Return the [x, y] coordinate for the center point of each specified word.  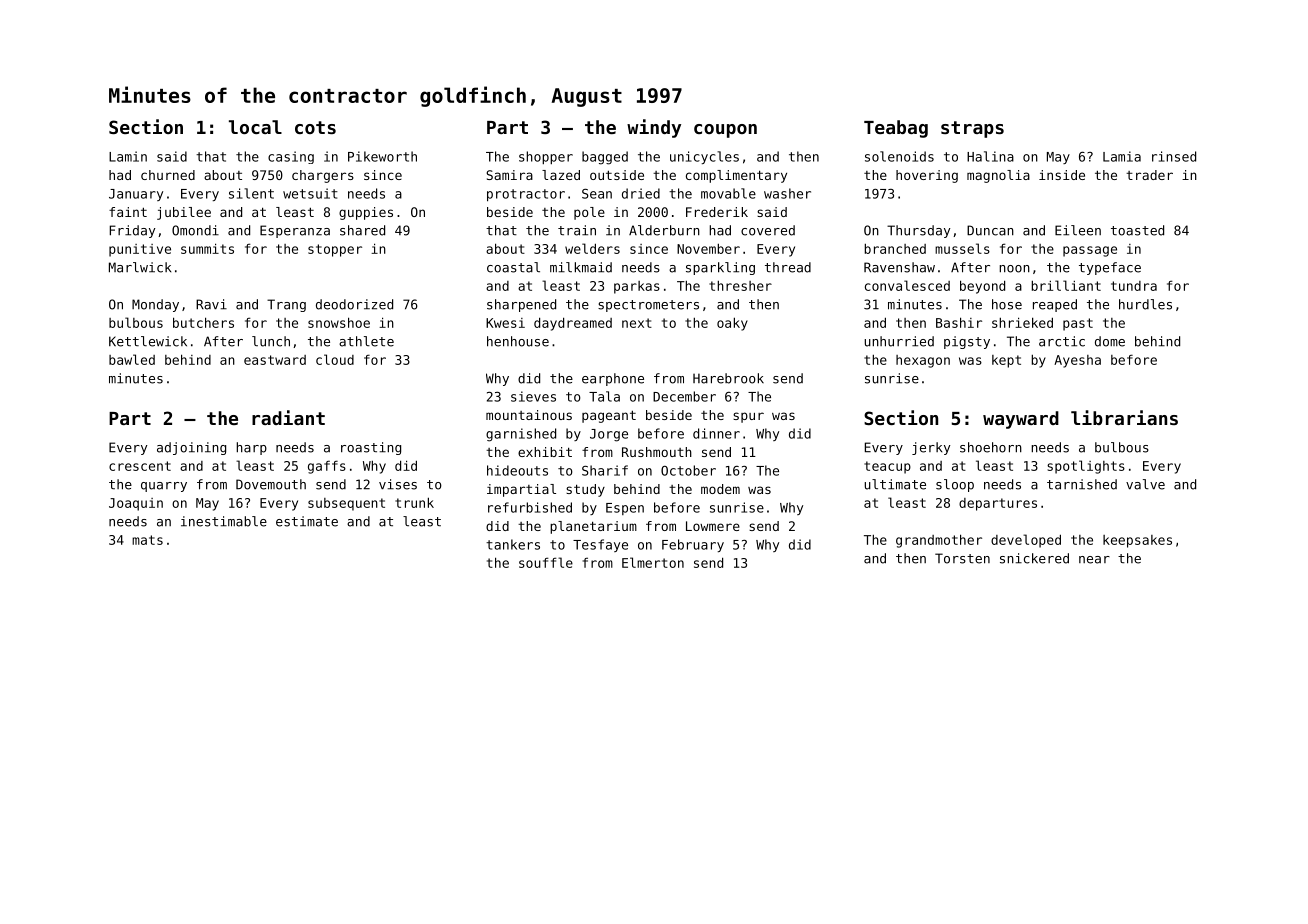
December [684, 396]
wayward [1021, 420]
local [255, 127]
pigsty [967, 342]
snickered [1034, 558]
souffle [546, 562]
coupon [725, 131]
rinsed [1174, 156]
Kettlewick [148, 341]
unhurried [899, 341]
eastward [275, 360]
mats [147, 540]
